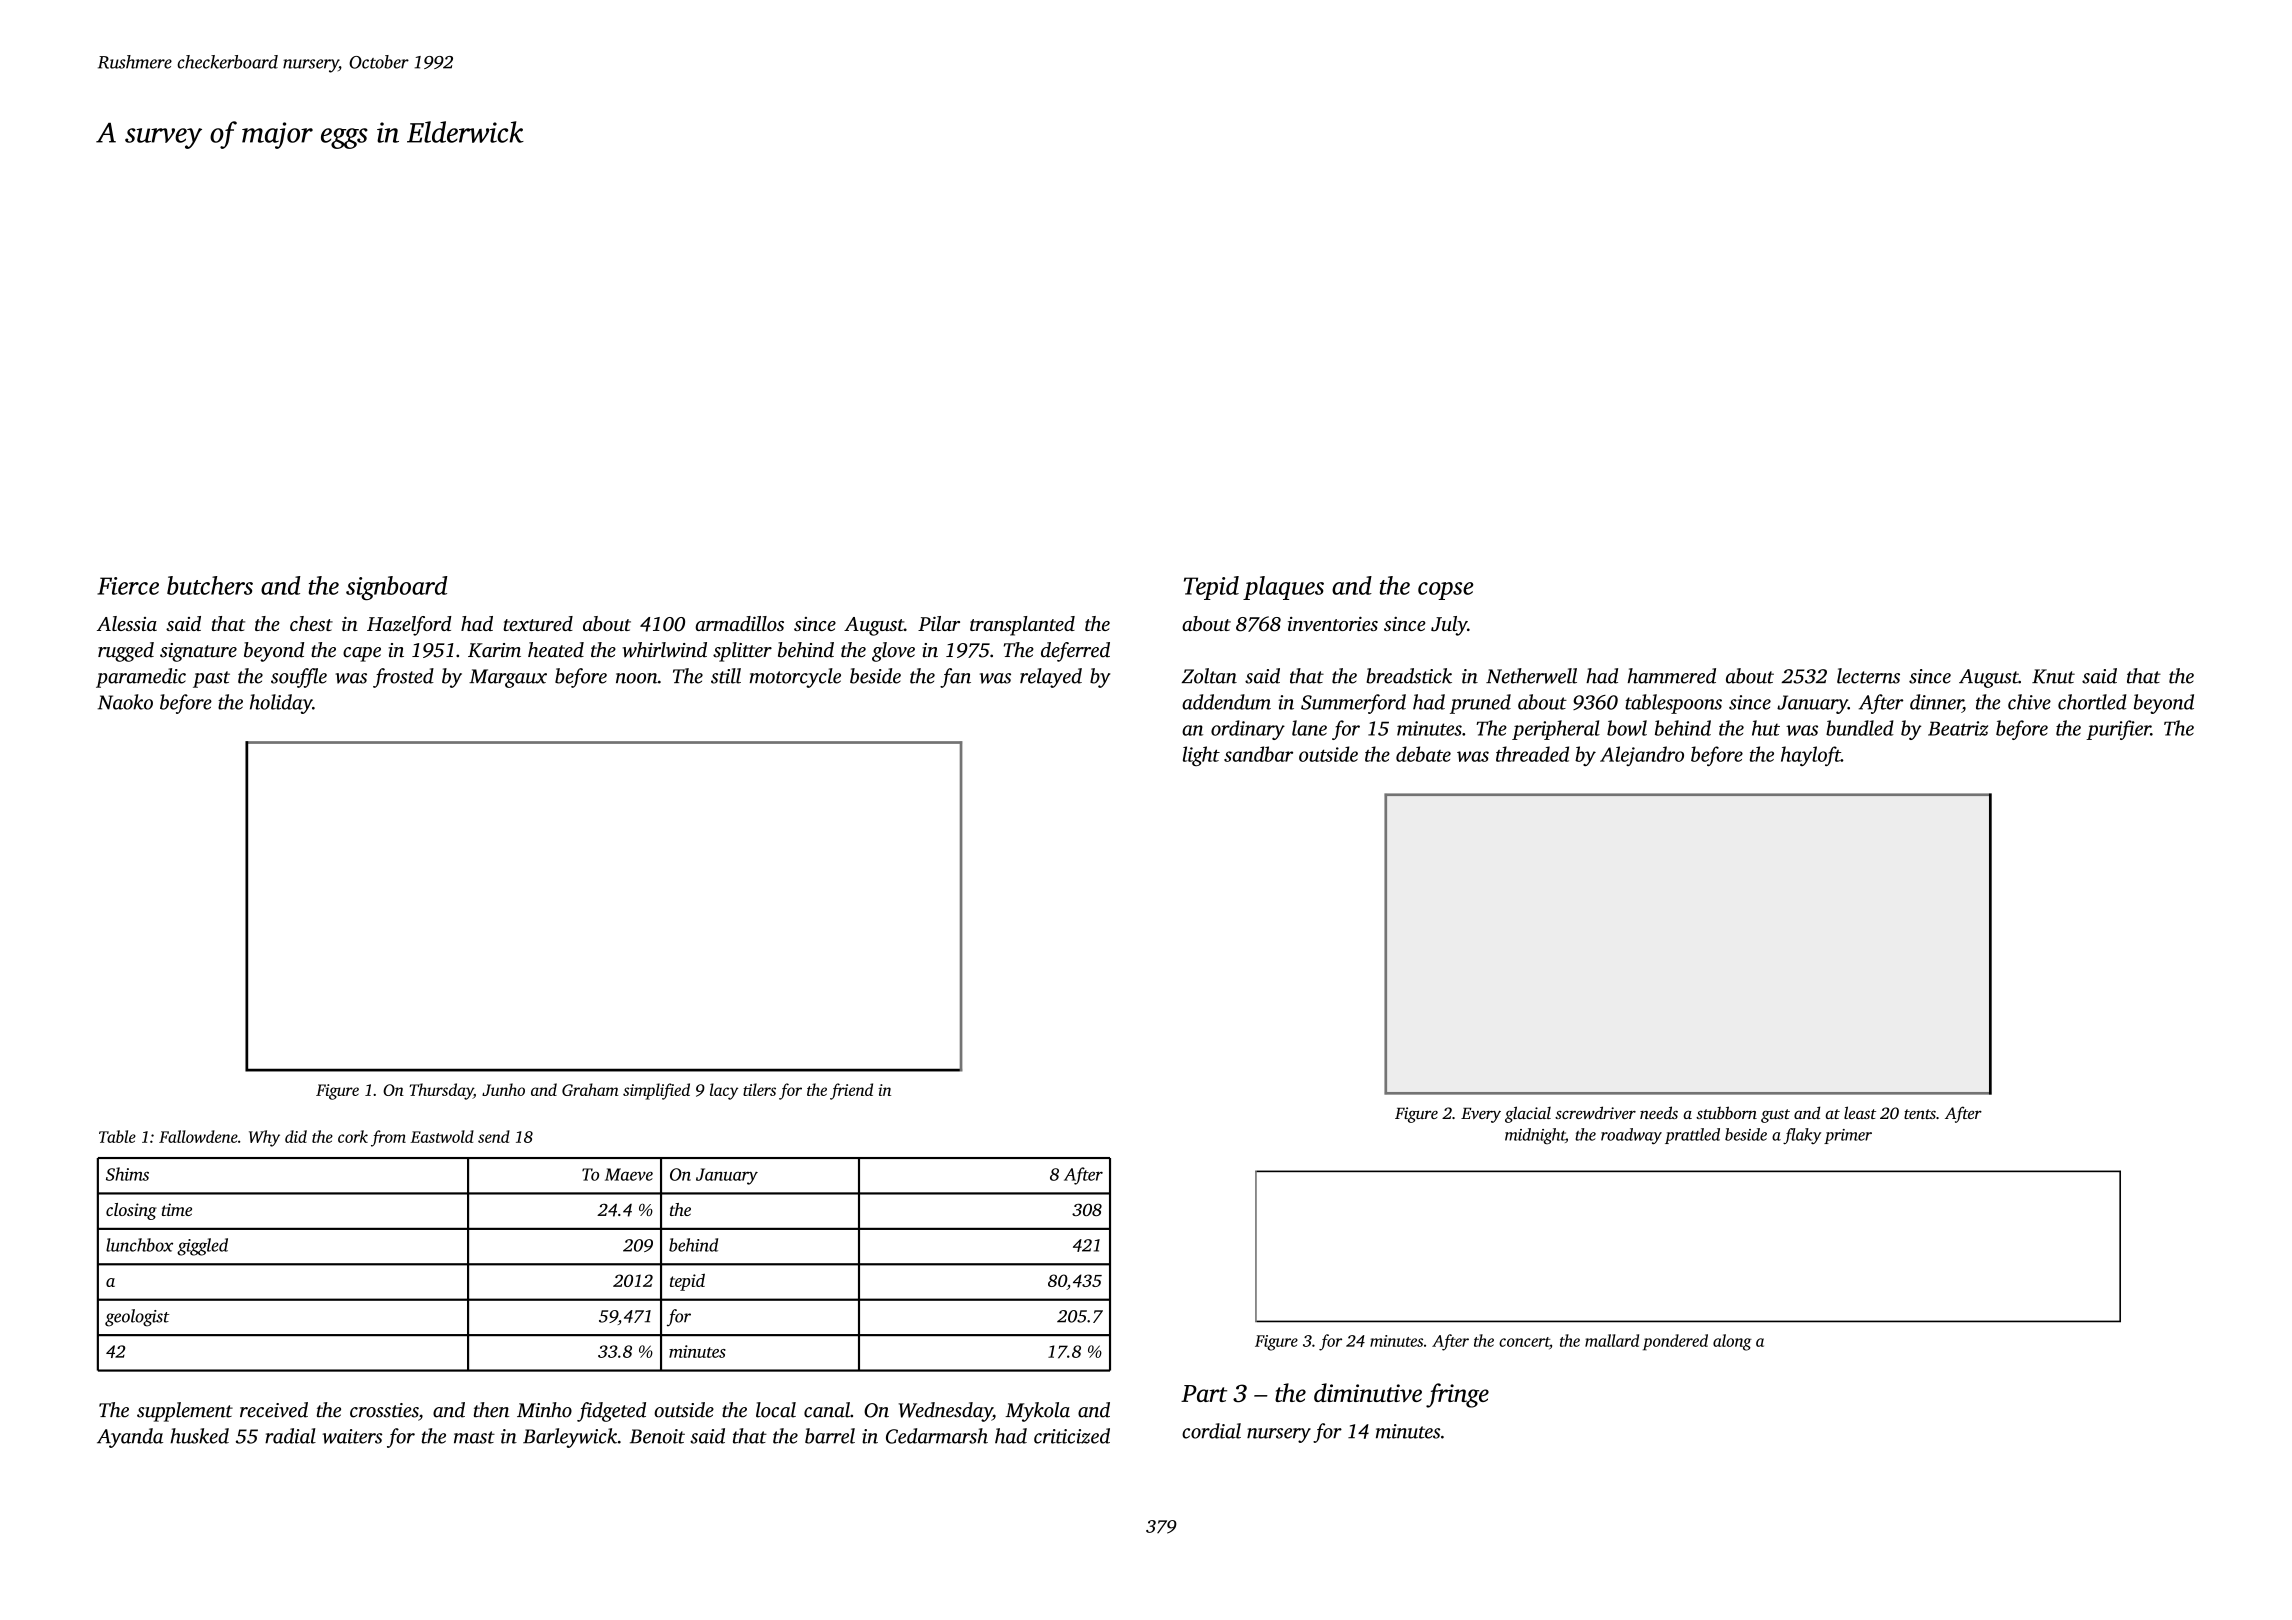  I want to click on waiters, so click(352, 1436).
